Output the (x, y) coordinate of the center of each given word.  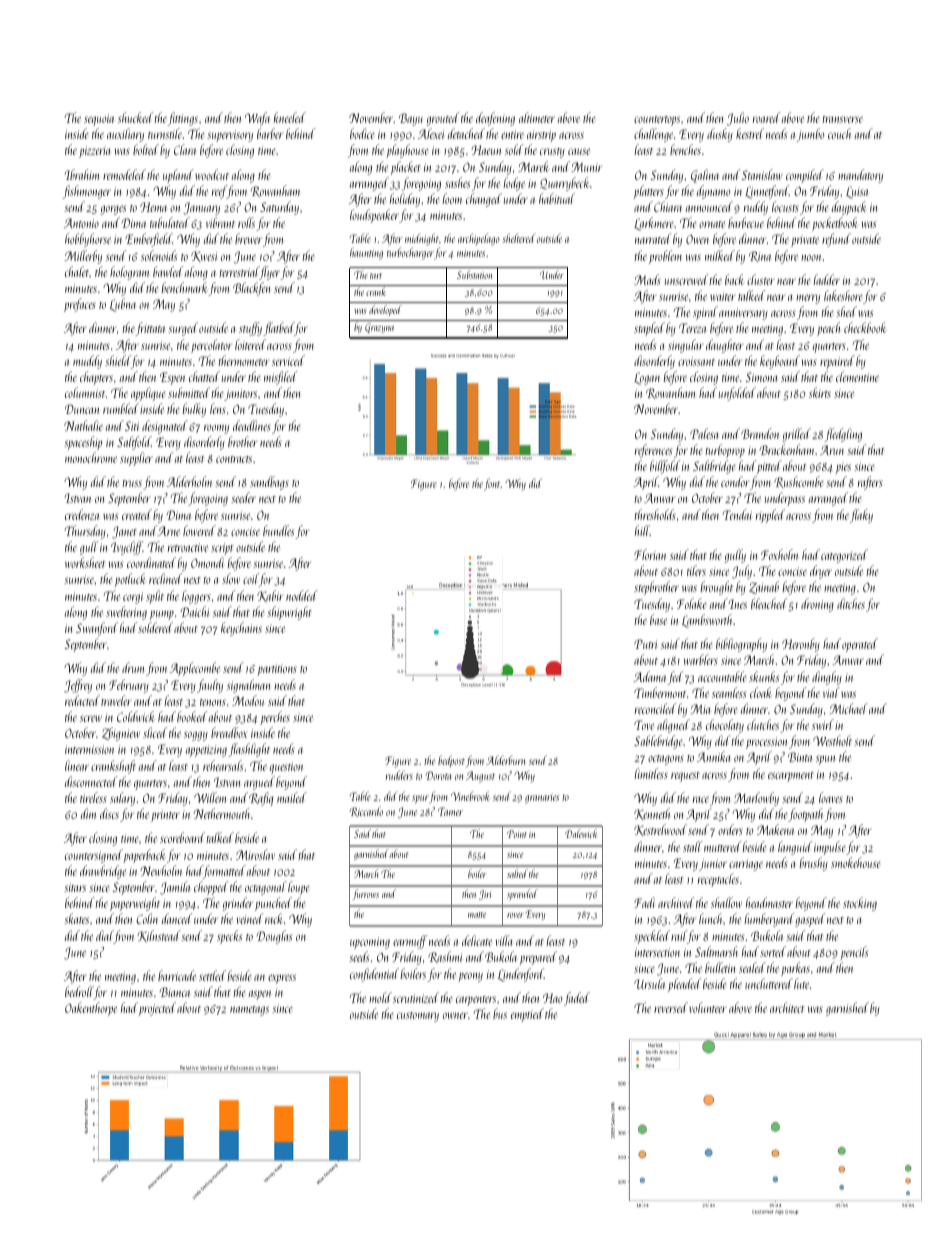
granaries (542, 798)
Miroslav (255, 854)
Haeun (486, 150)
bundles (278, 530)
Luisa (857, 192)
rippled (770, 516)
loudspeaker (374, 216)
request (685, 777)
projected (157, 1009)
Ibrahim (82, 174)
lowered (199, 530)
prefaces (80, 305)
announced (709, 206)
